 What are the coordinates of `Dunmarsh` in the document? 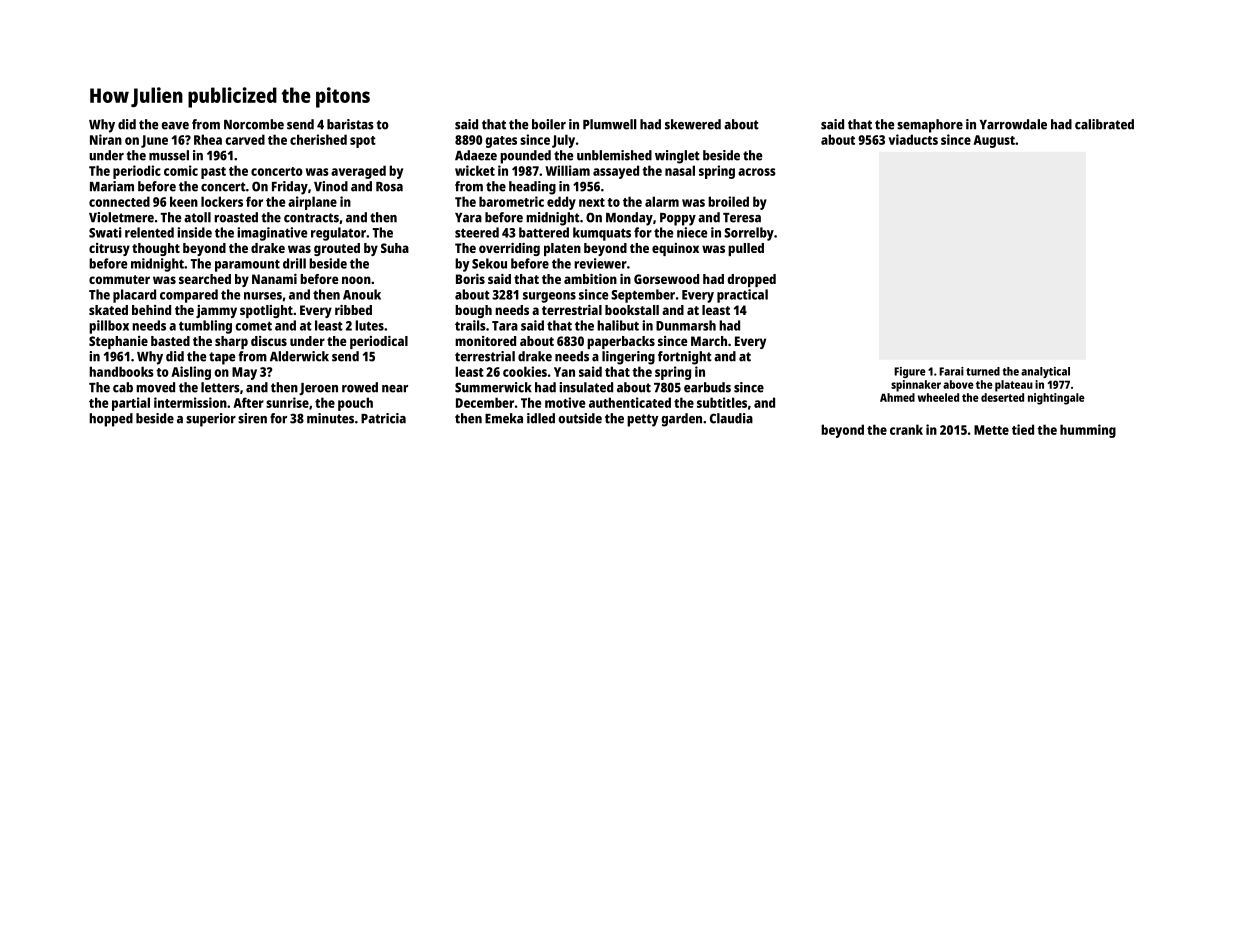 It's located at (686, 325).
